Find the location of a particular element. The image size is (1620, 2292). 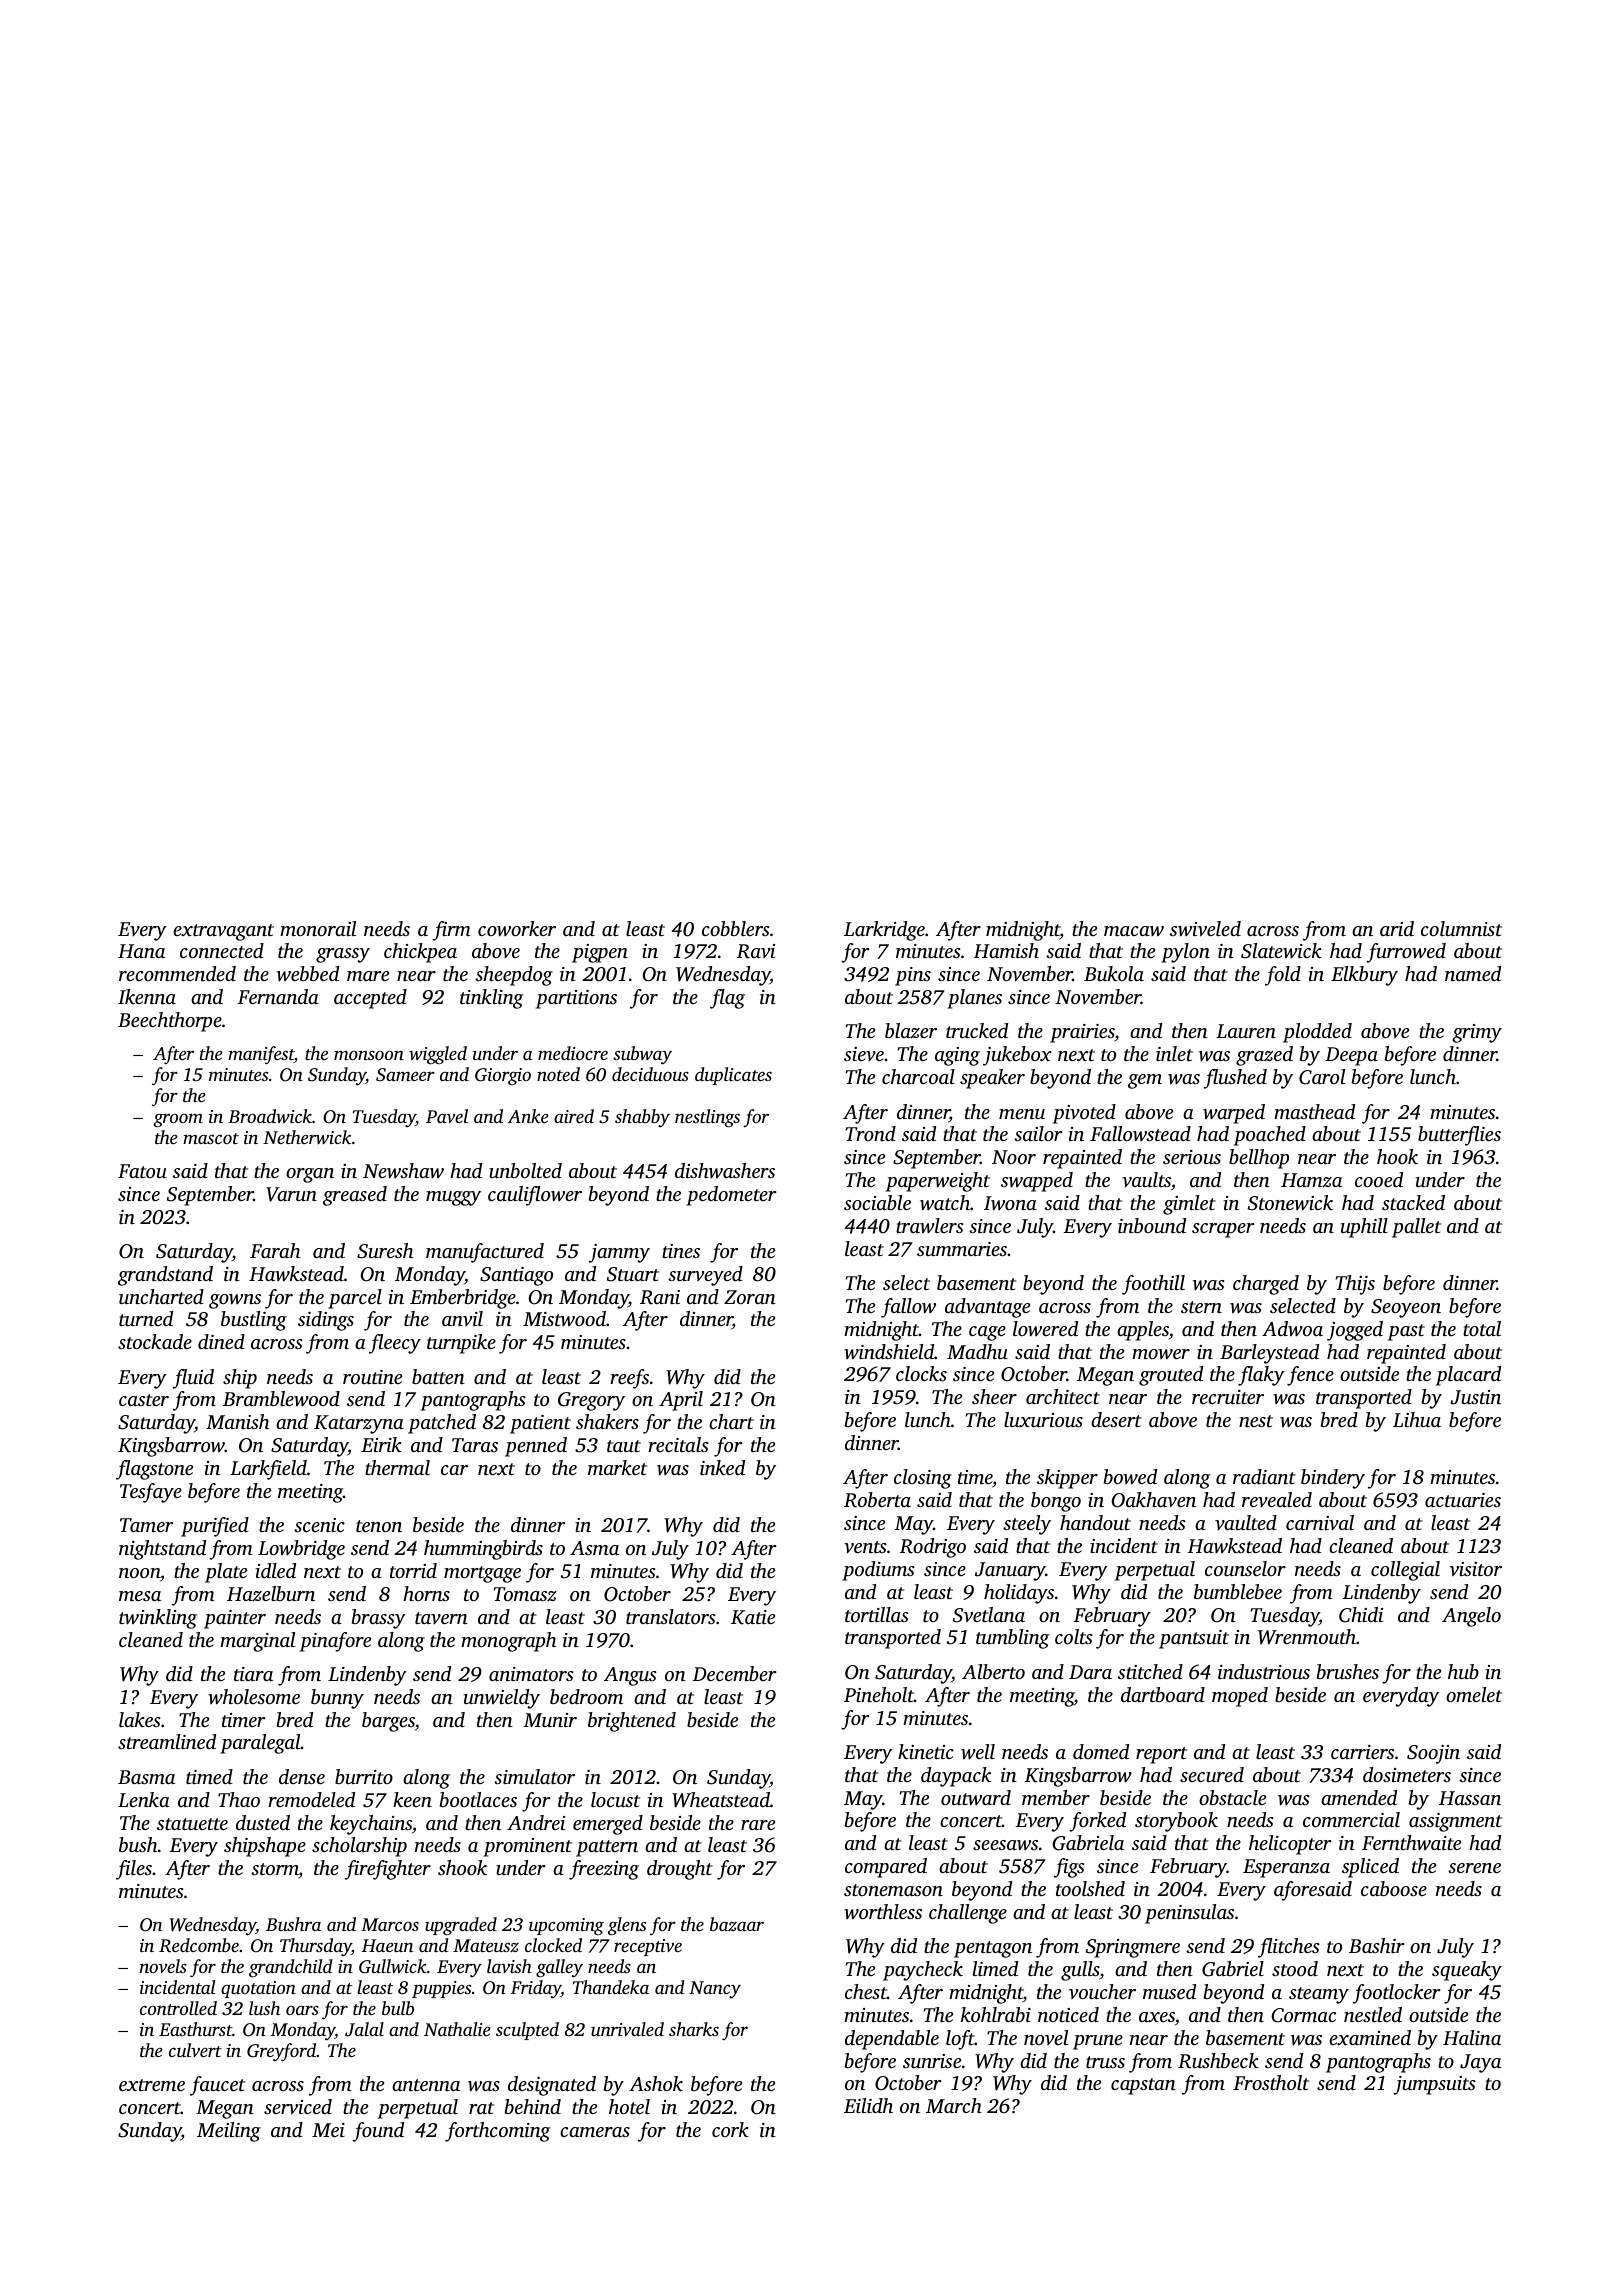

translators is located at coordinates (671, 1616).
